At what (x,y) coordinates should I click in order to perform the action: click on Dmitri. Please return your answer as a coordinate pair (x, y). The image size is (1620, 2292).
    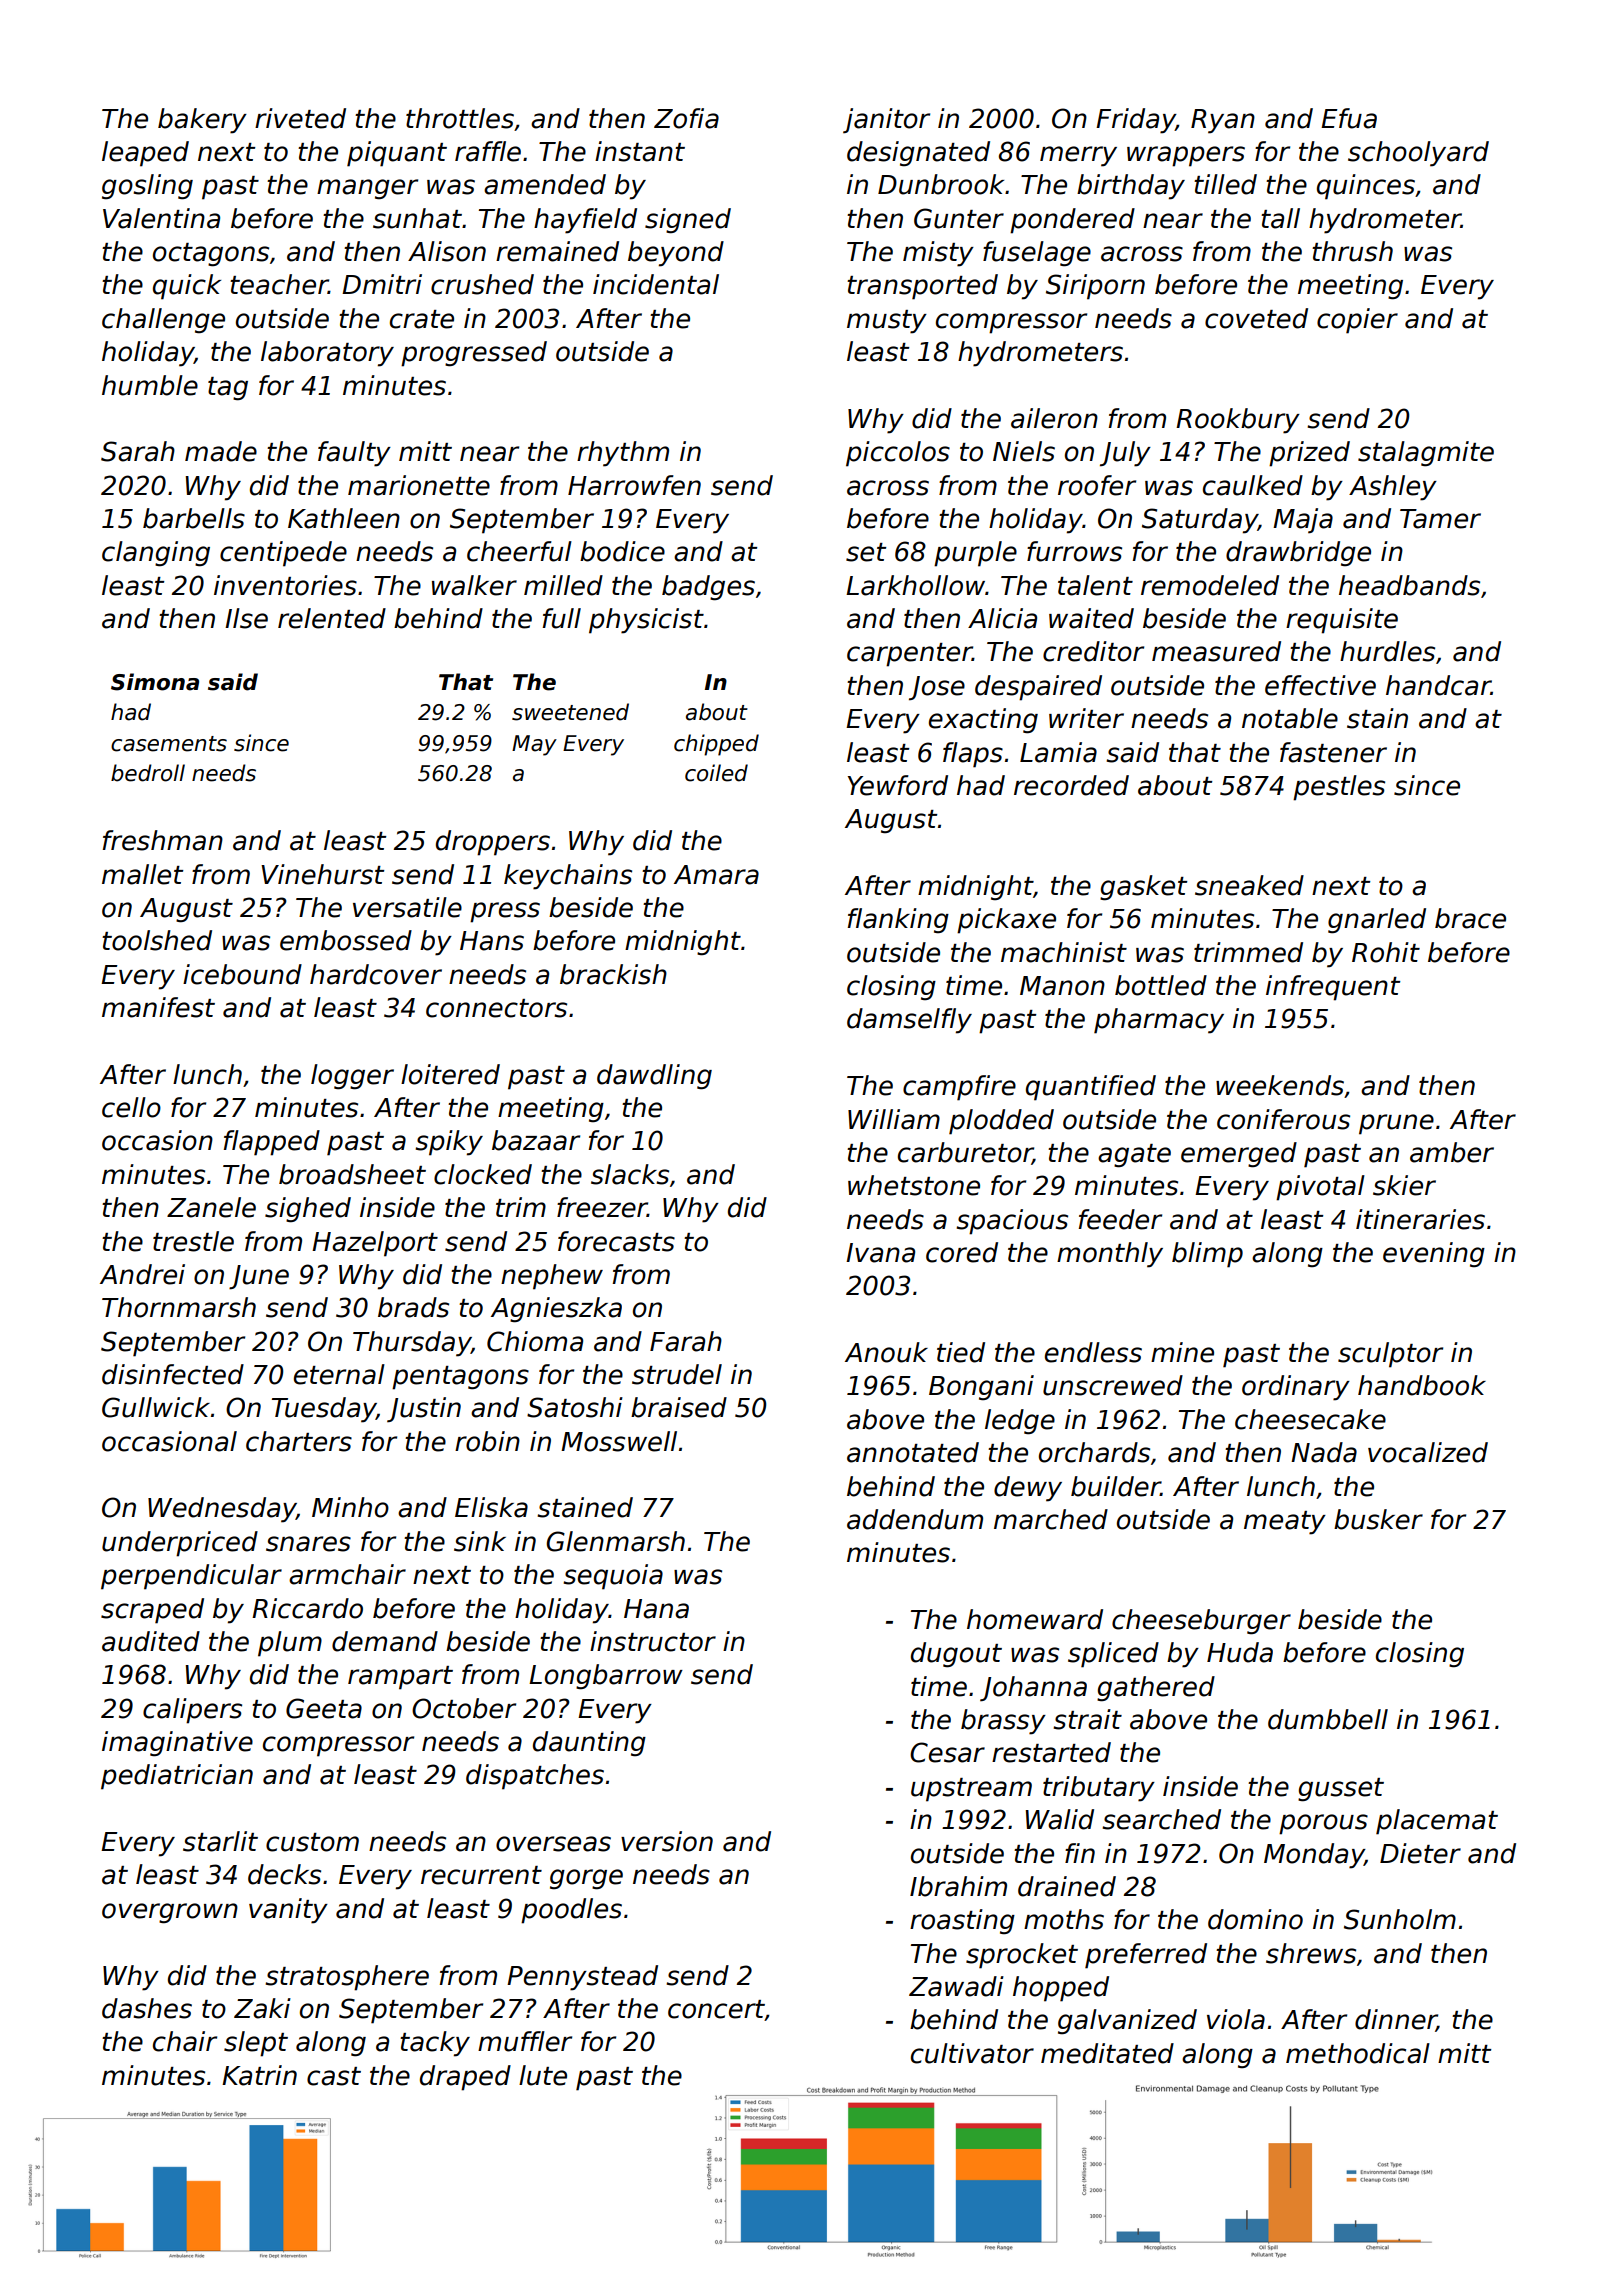
    Looking at the image, I should click on (382, 284).
